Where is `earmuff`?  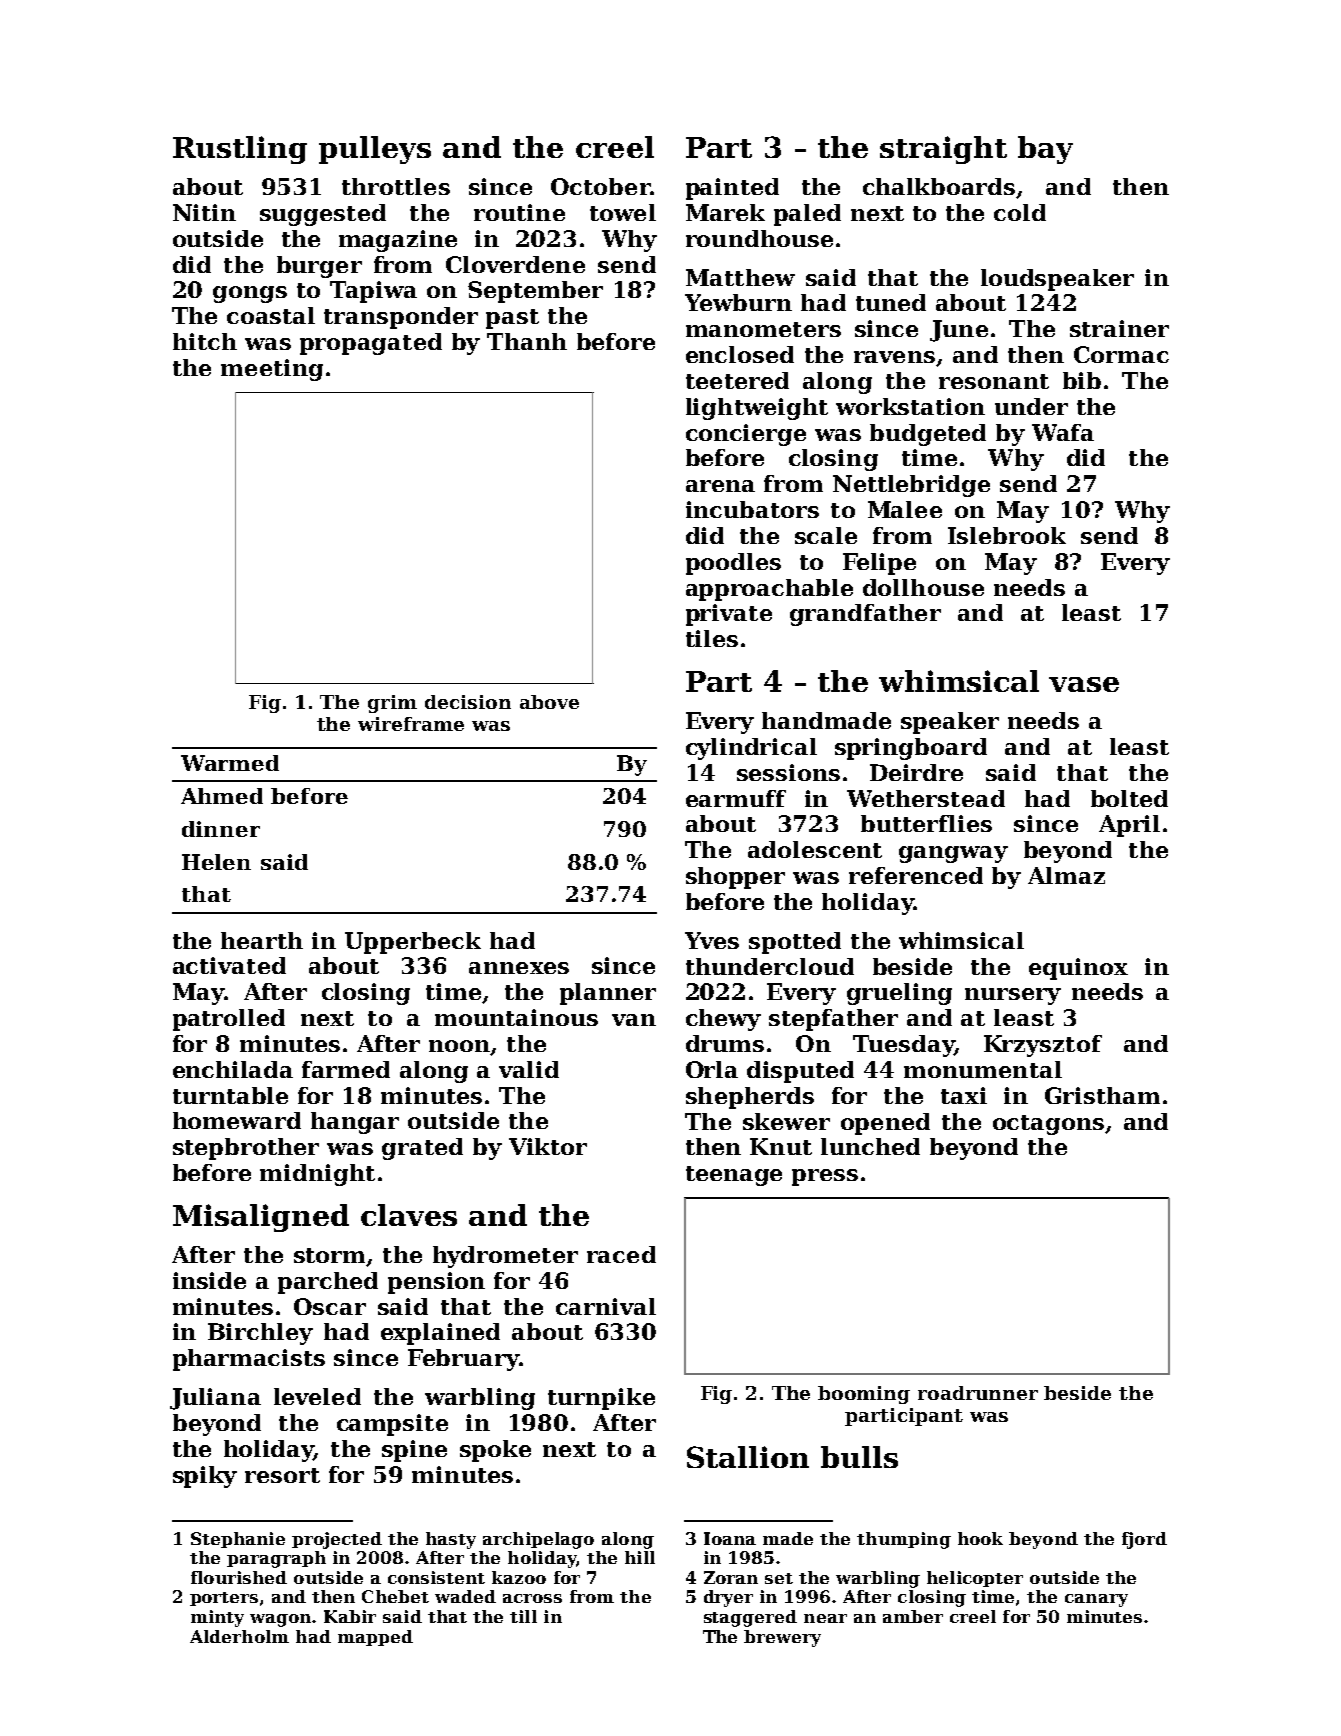 earmuff is located at coordinates (736, 798).
